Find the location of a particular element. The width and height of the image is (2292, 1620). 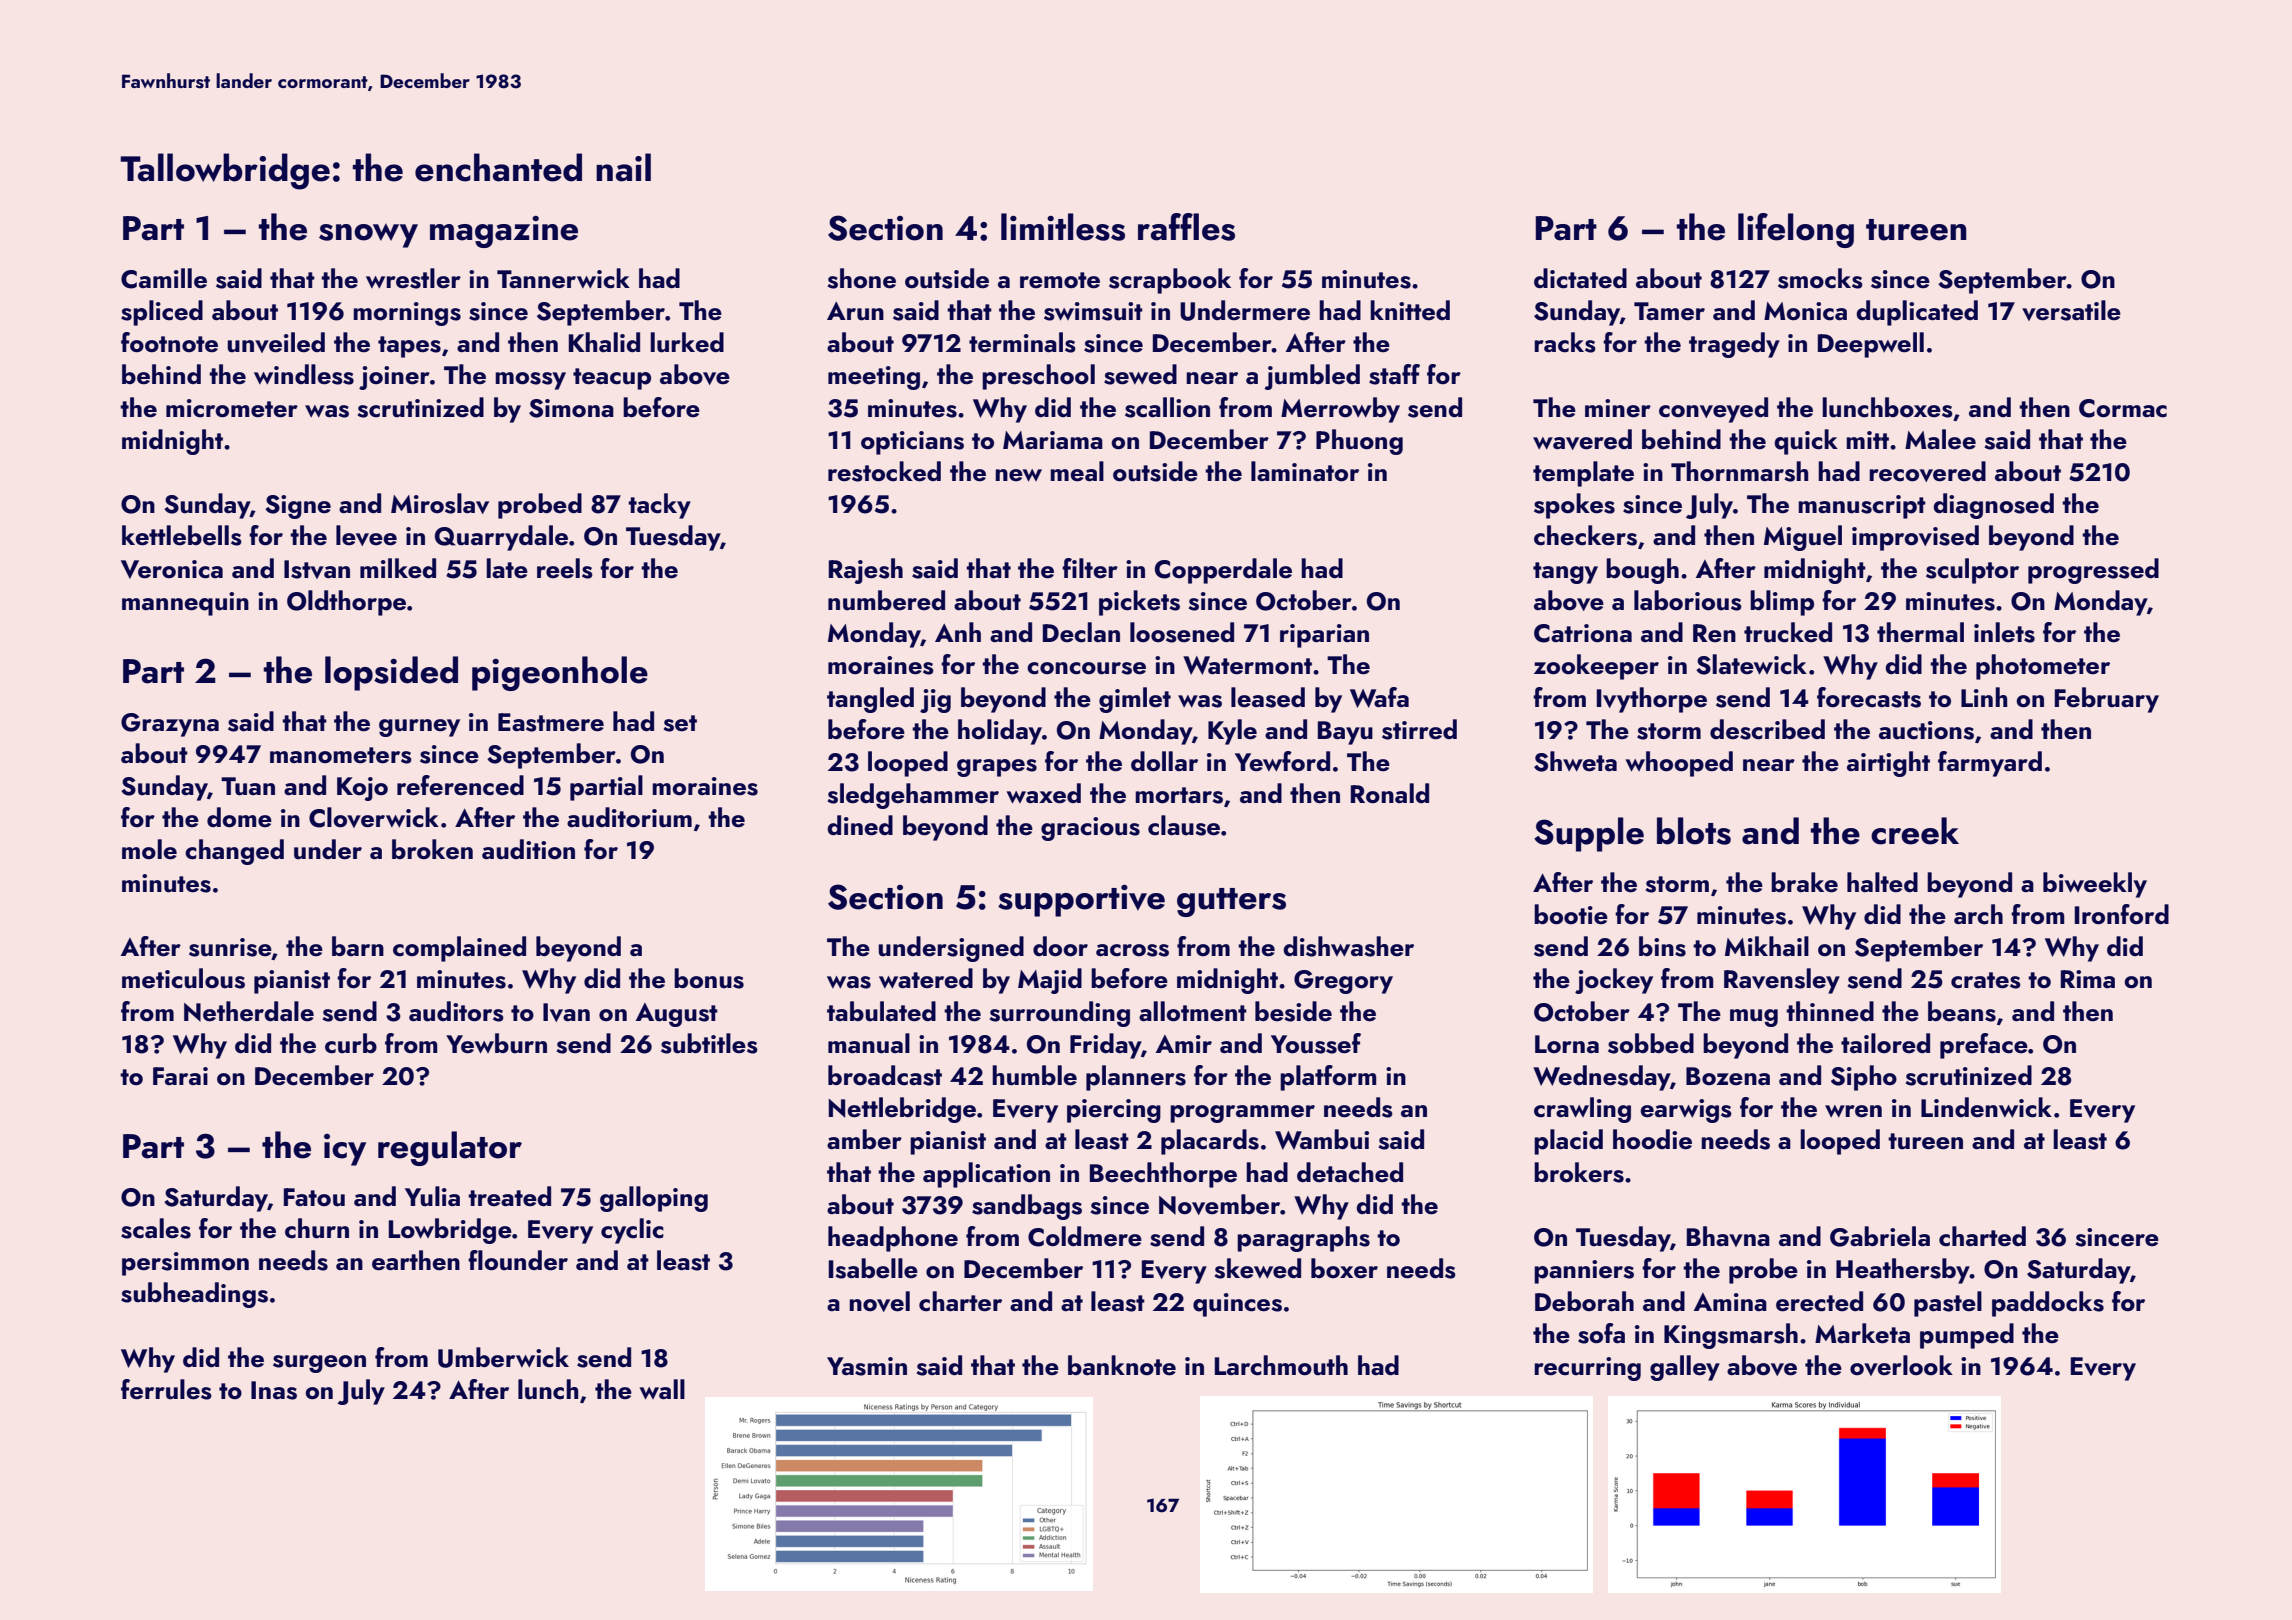

Simona is located at coordinates (571, 408).
